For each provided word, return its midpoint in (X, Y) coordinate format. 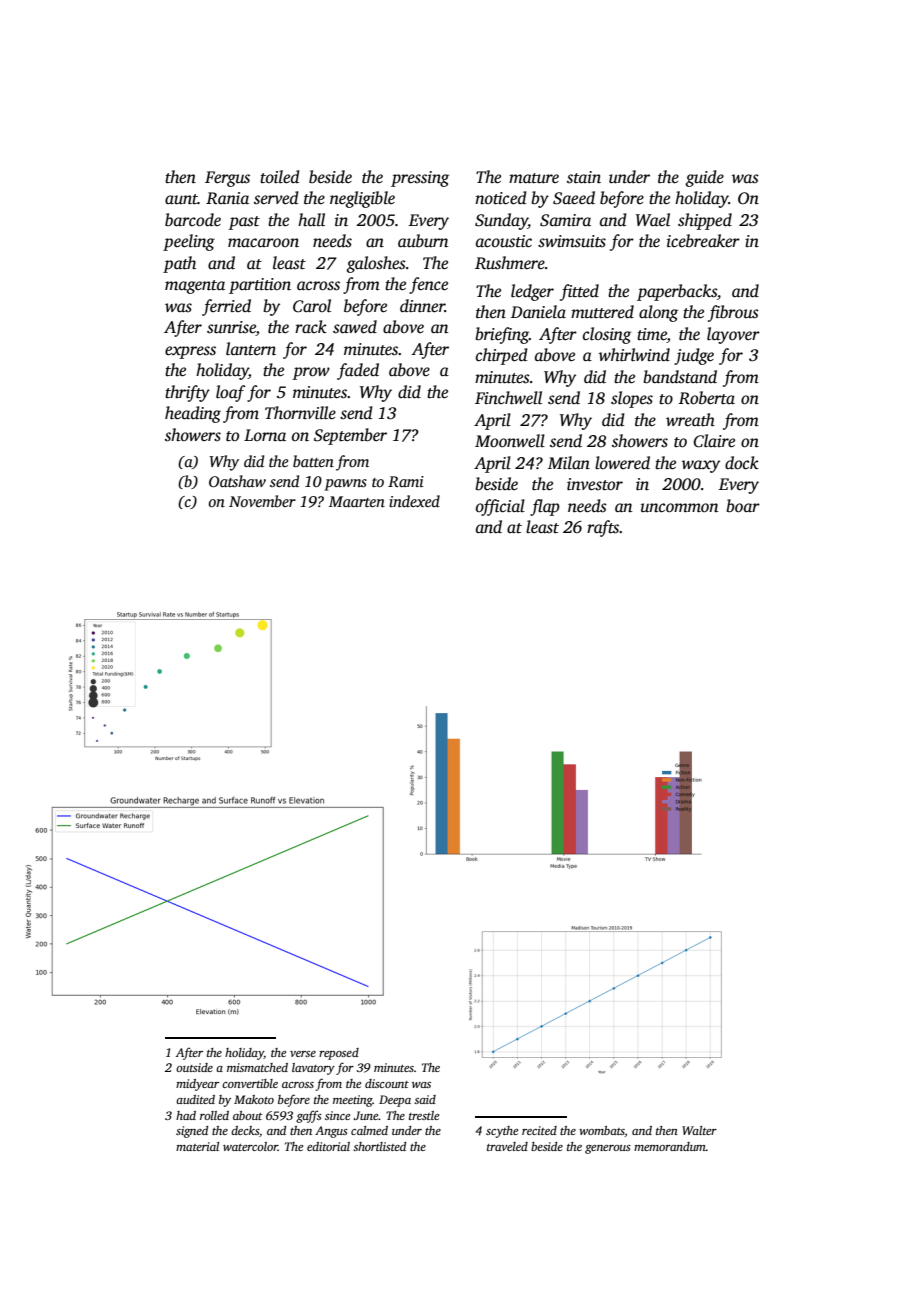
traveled (507, 1146)
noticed (501, 198)
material (197, 1146)
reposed (339, 1054)
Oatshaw (237, 481)
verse (303, 1054)
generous (608, 1149)
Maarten (357, 501)
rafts (603, 528)
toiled (280, 177)
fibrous (733, 313)
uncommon (679, 508)
